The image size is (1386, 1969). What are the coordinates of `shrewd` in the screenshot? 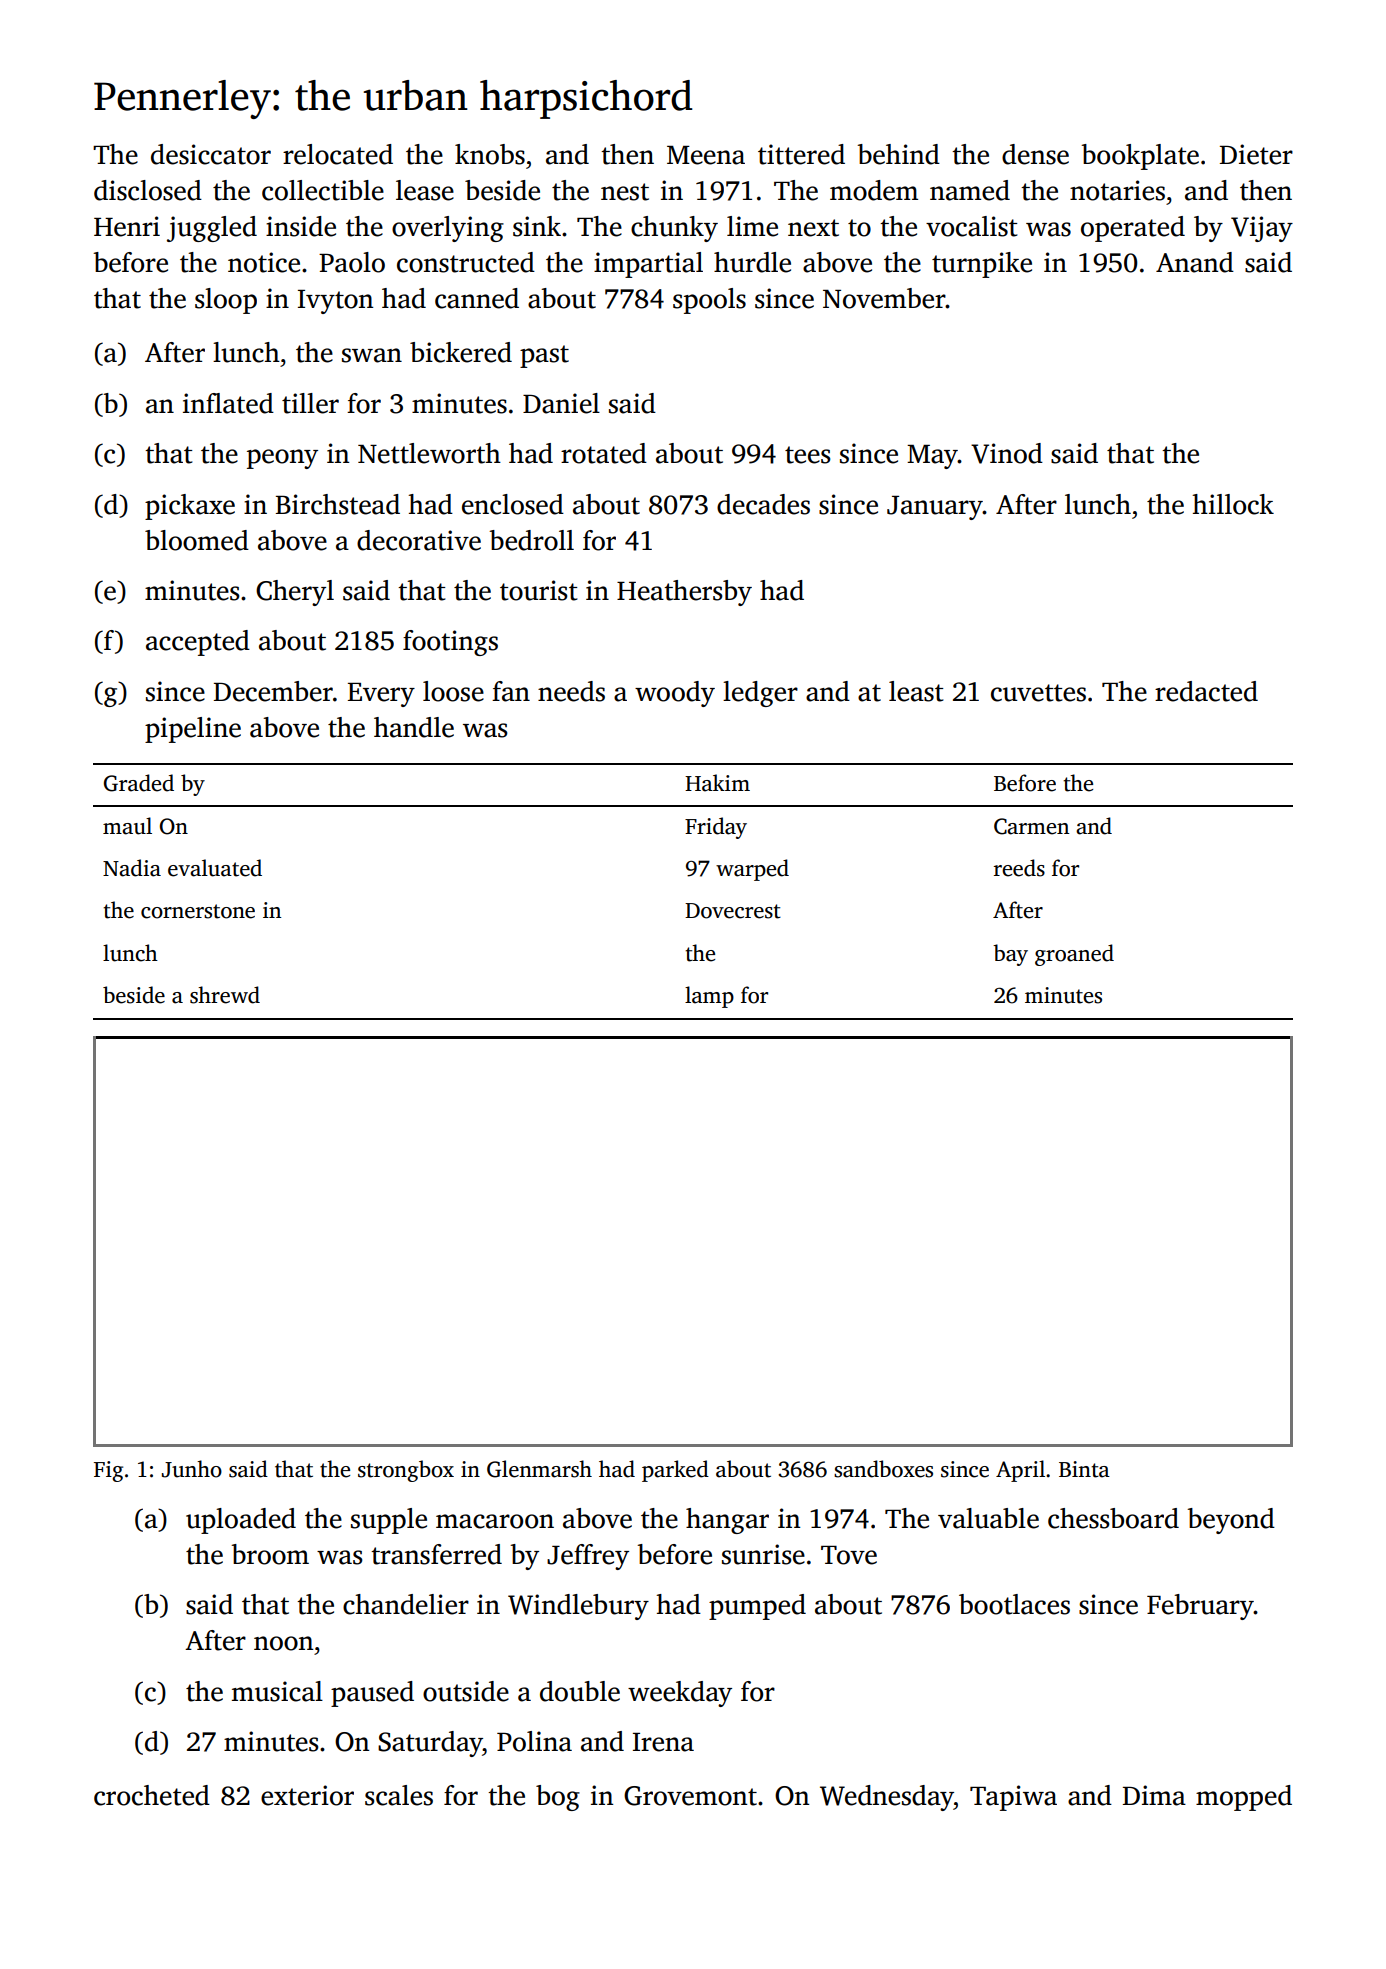 It's located at (225, 995).
